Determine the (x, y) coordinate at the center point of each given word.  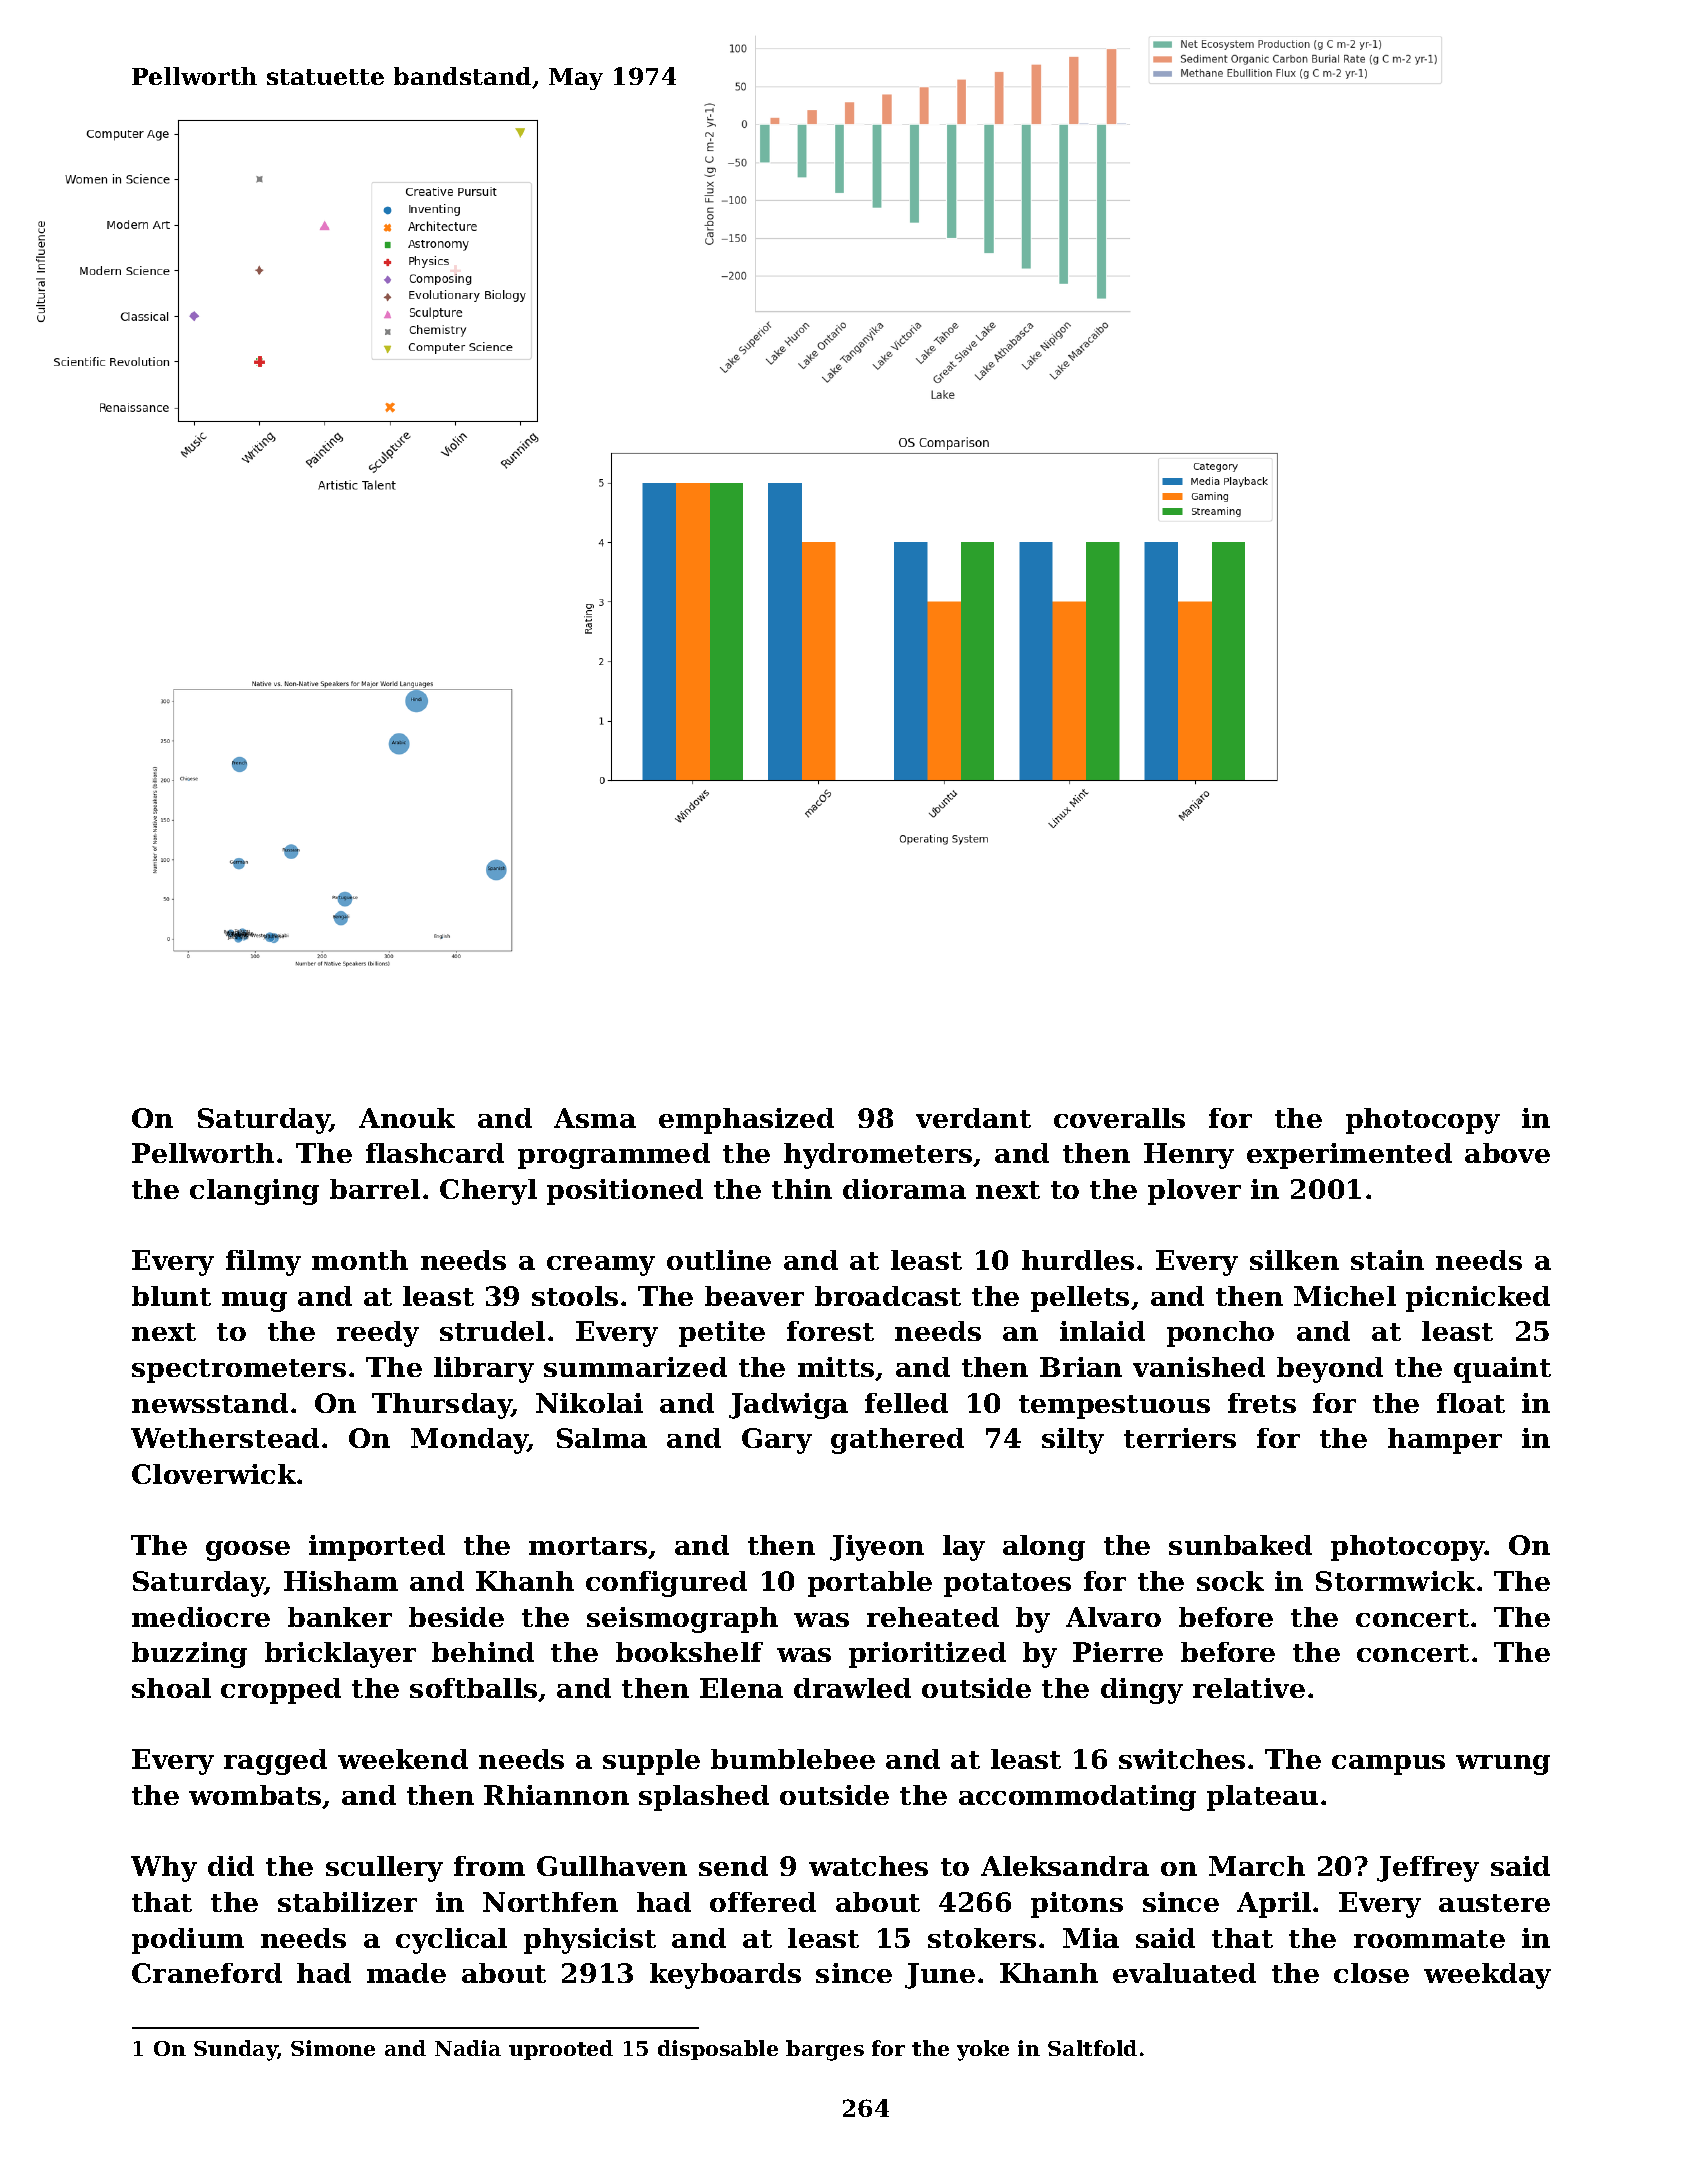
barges (825, 2050)
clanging (254, 1192)
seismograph (682, 1620)
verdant (973, 1118)
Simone (333, 2048)
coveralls (1119, 1118)
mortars (588, 1546)
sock (1230, 1581)
